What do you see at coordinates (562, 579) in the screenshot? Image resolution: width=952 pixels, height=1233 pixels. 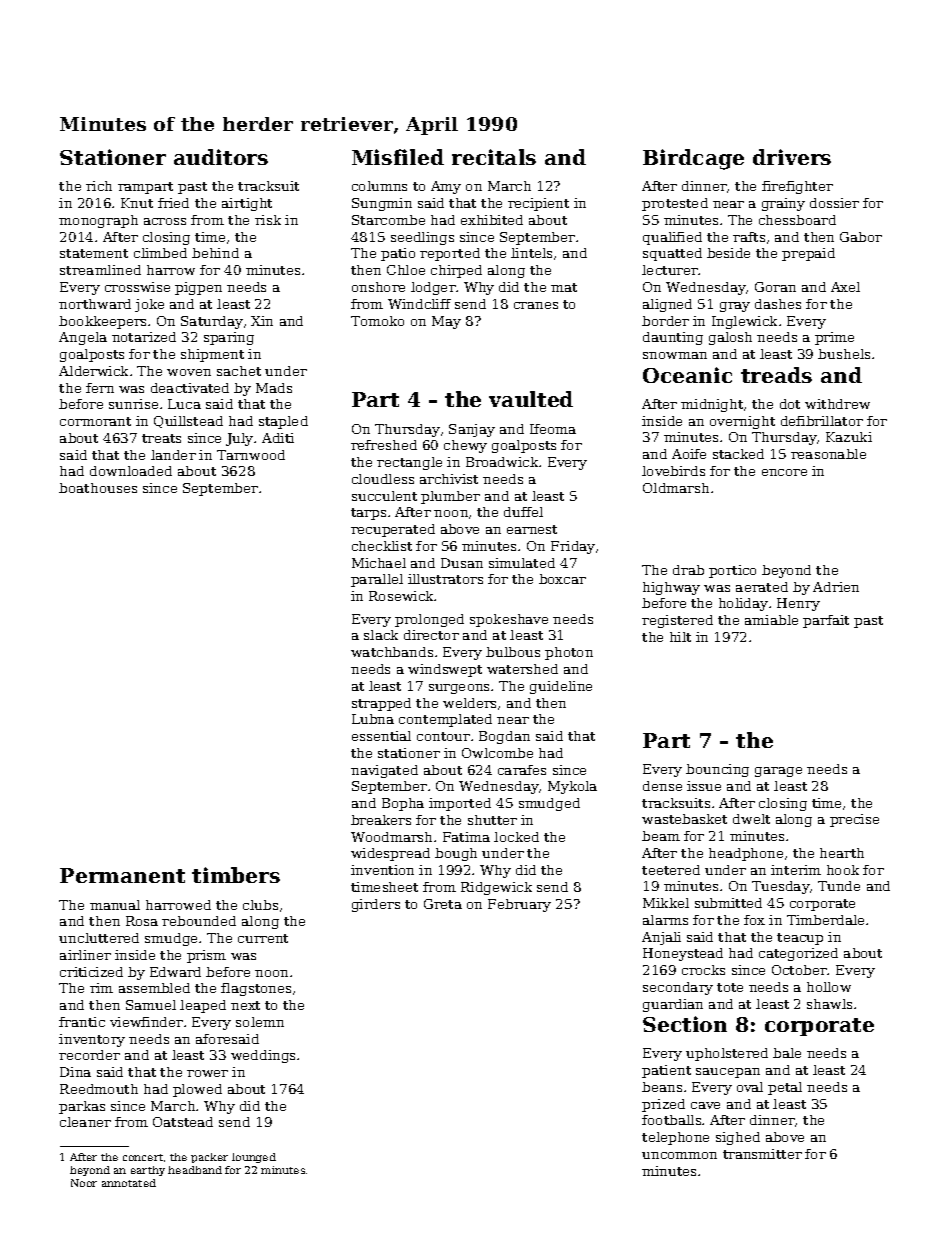 I see `boxcar` at bounding box center [562, 579].
